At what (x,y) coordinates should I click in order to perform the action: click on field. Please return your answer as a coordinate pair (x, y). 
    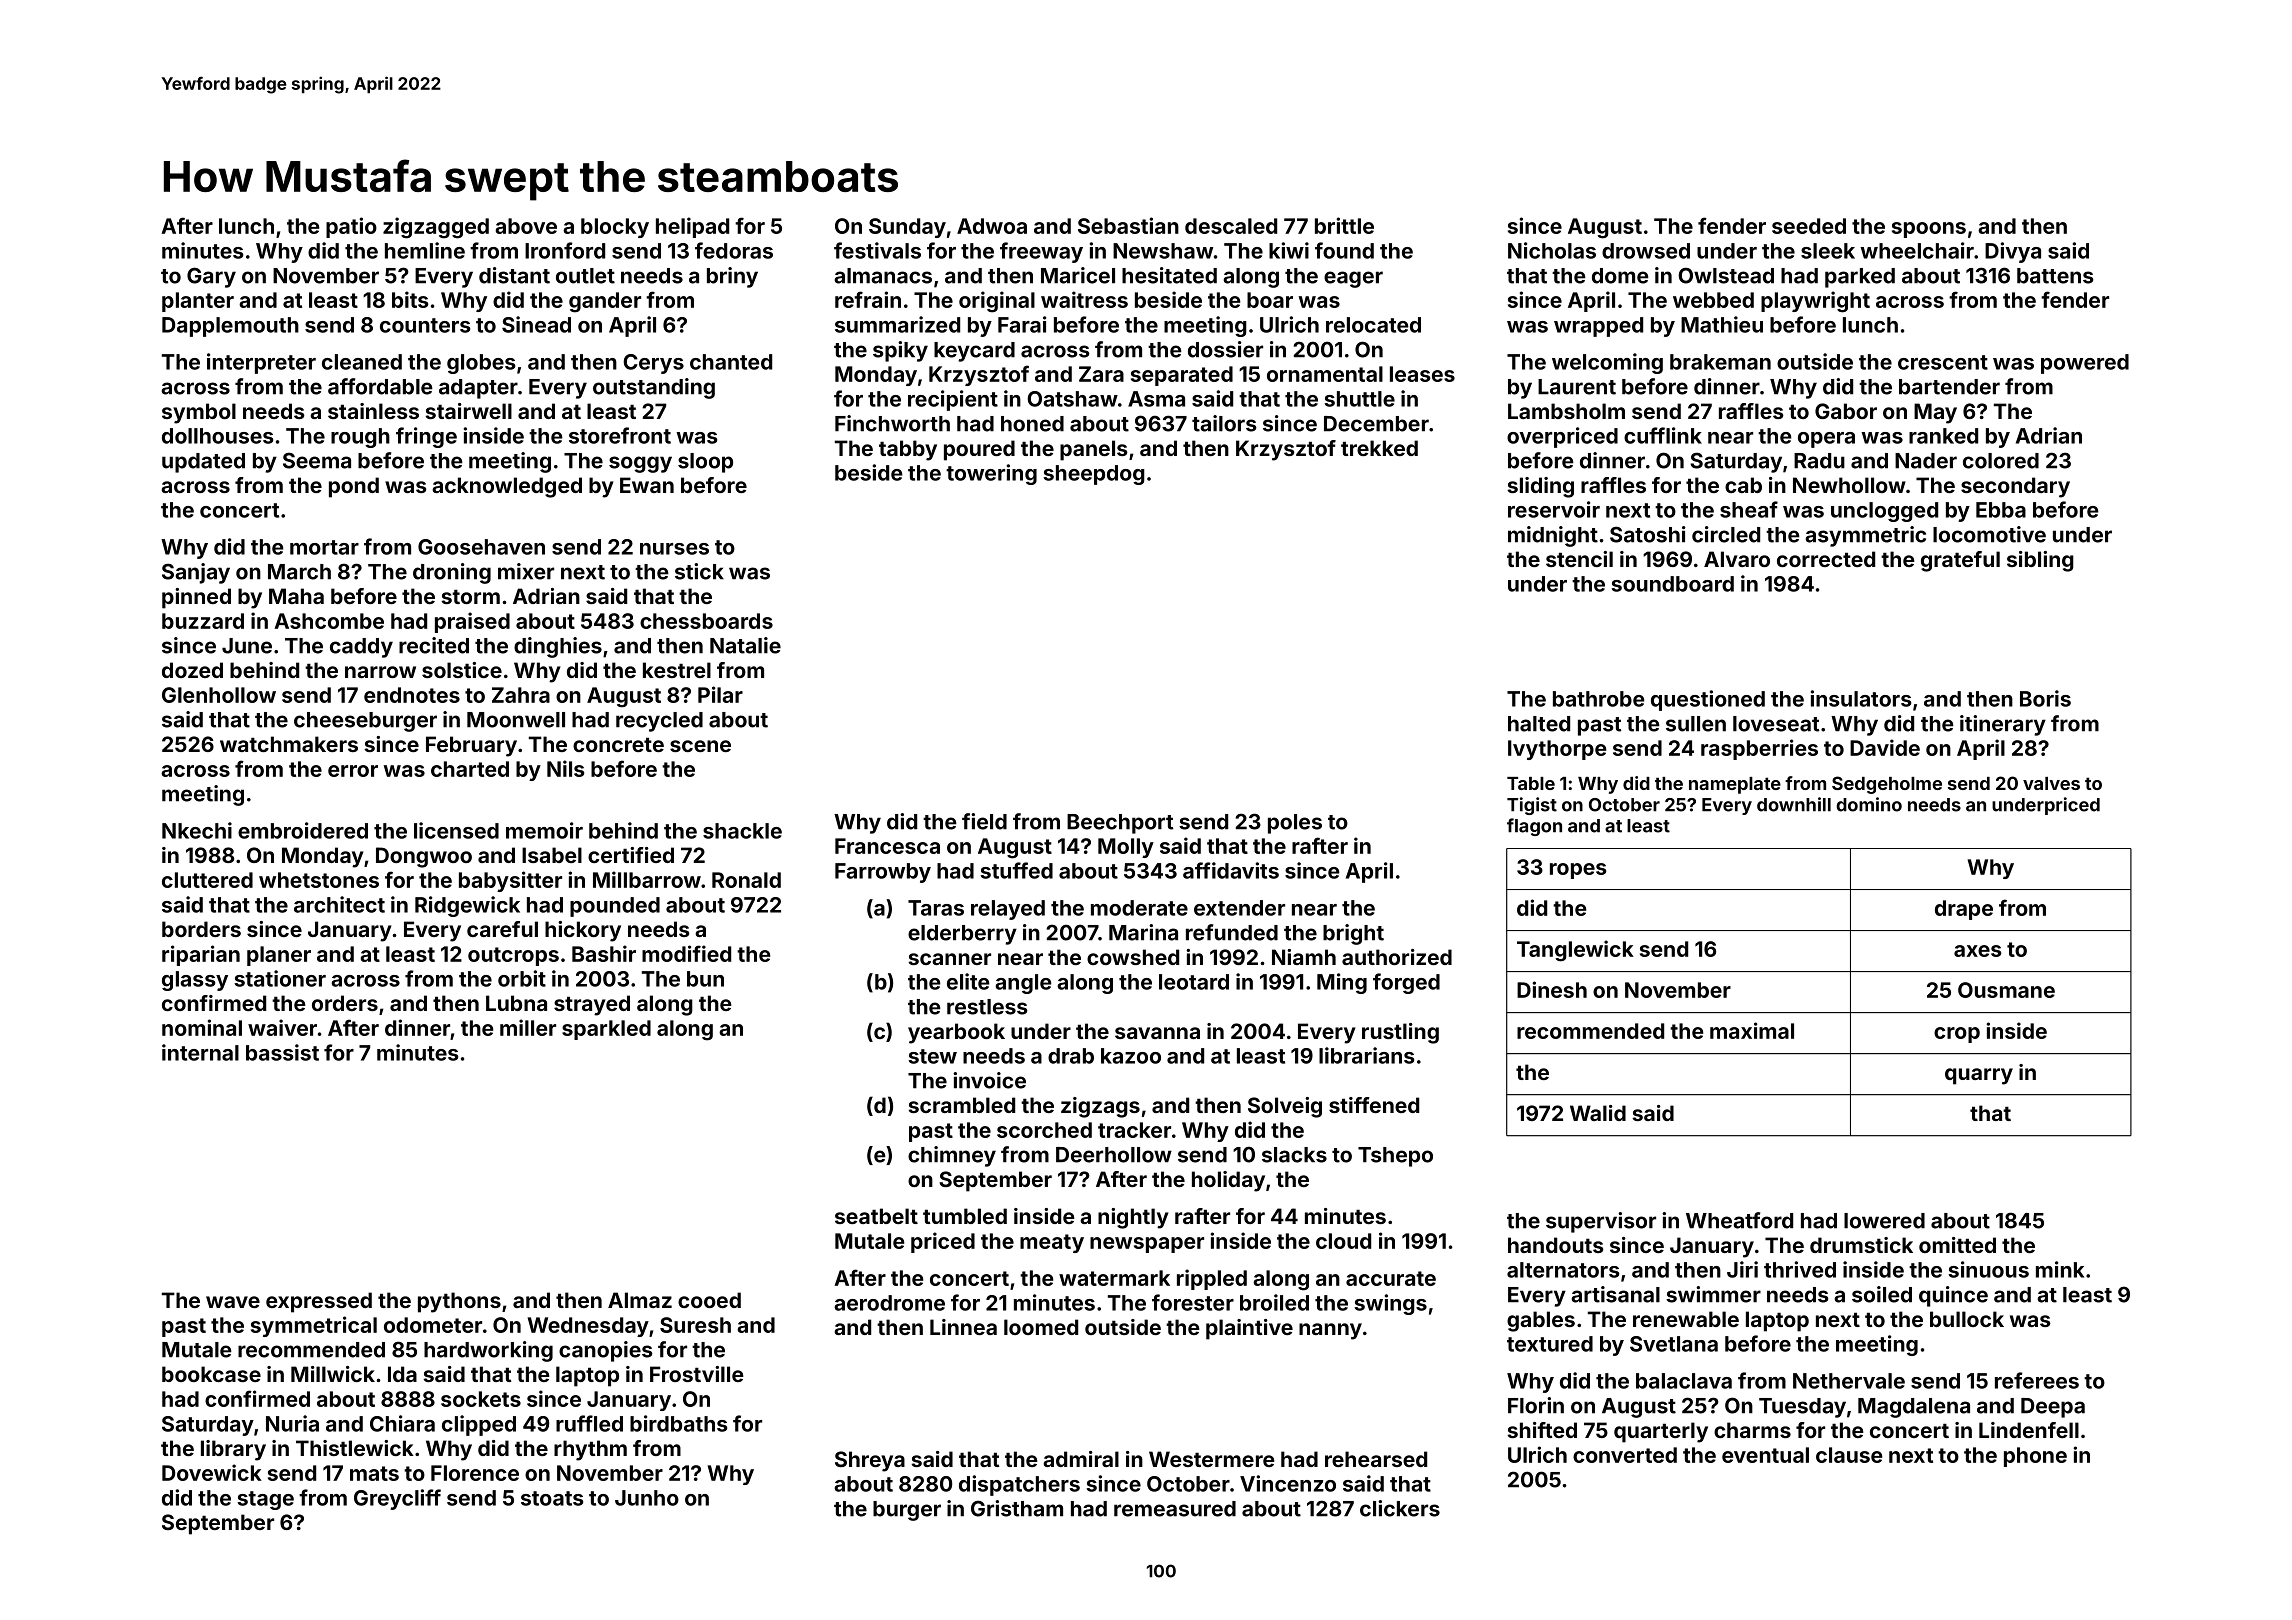
    Looking at the image, I should click on (984, 821).
